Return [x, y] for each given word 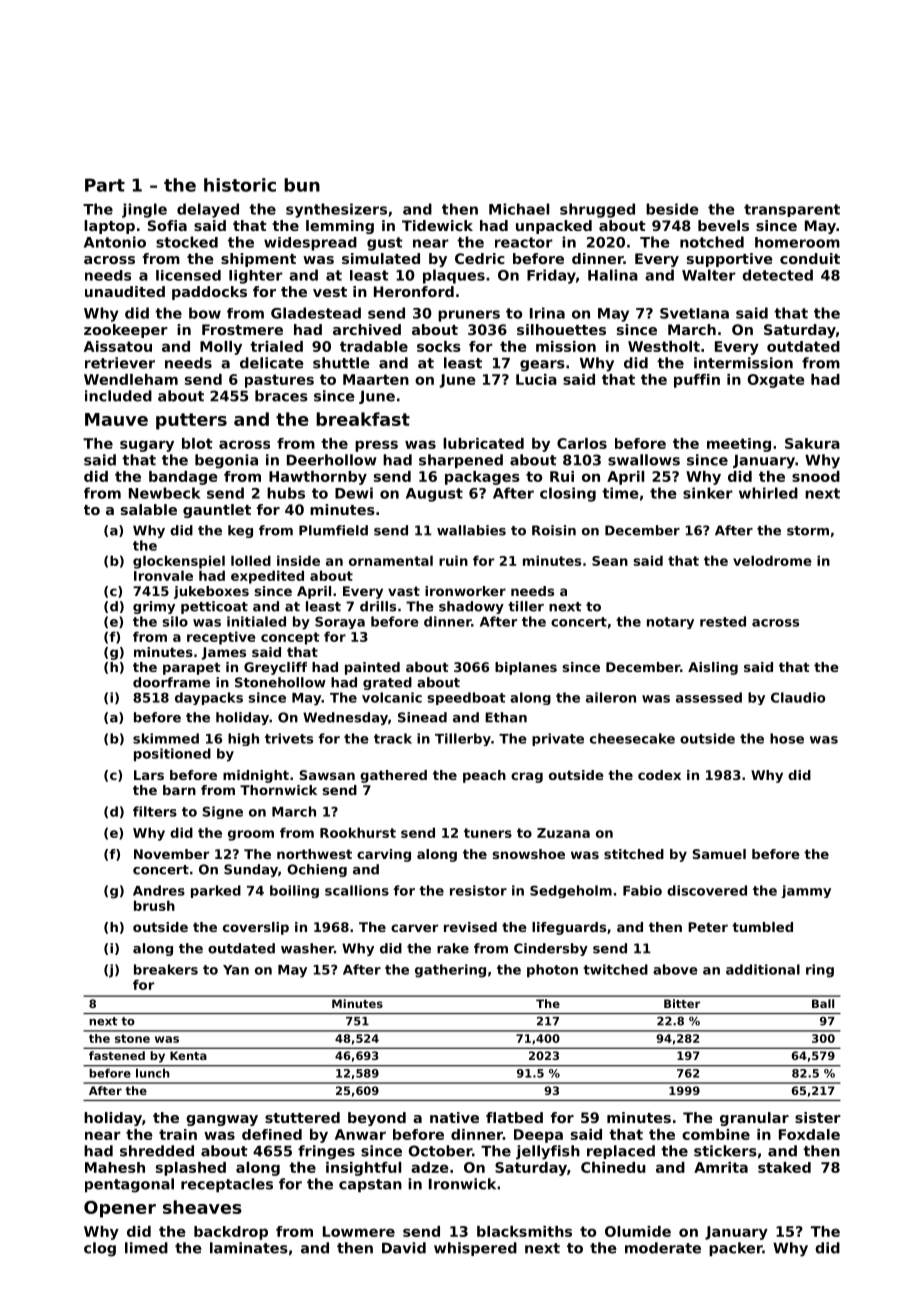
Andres [159, 890]
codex [659, 775]
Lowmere [359, 1231]
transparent [792, 210]
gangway [222, 1120]
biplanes [526, 668]
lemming [340, 227]
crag [527, 777]
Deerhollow [332, 460]
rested [723, 621]
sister [818, 1117]
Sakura [812, 443]
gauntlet [217, 511]
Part [105, 185]
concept [290, 638]
